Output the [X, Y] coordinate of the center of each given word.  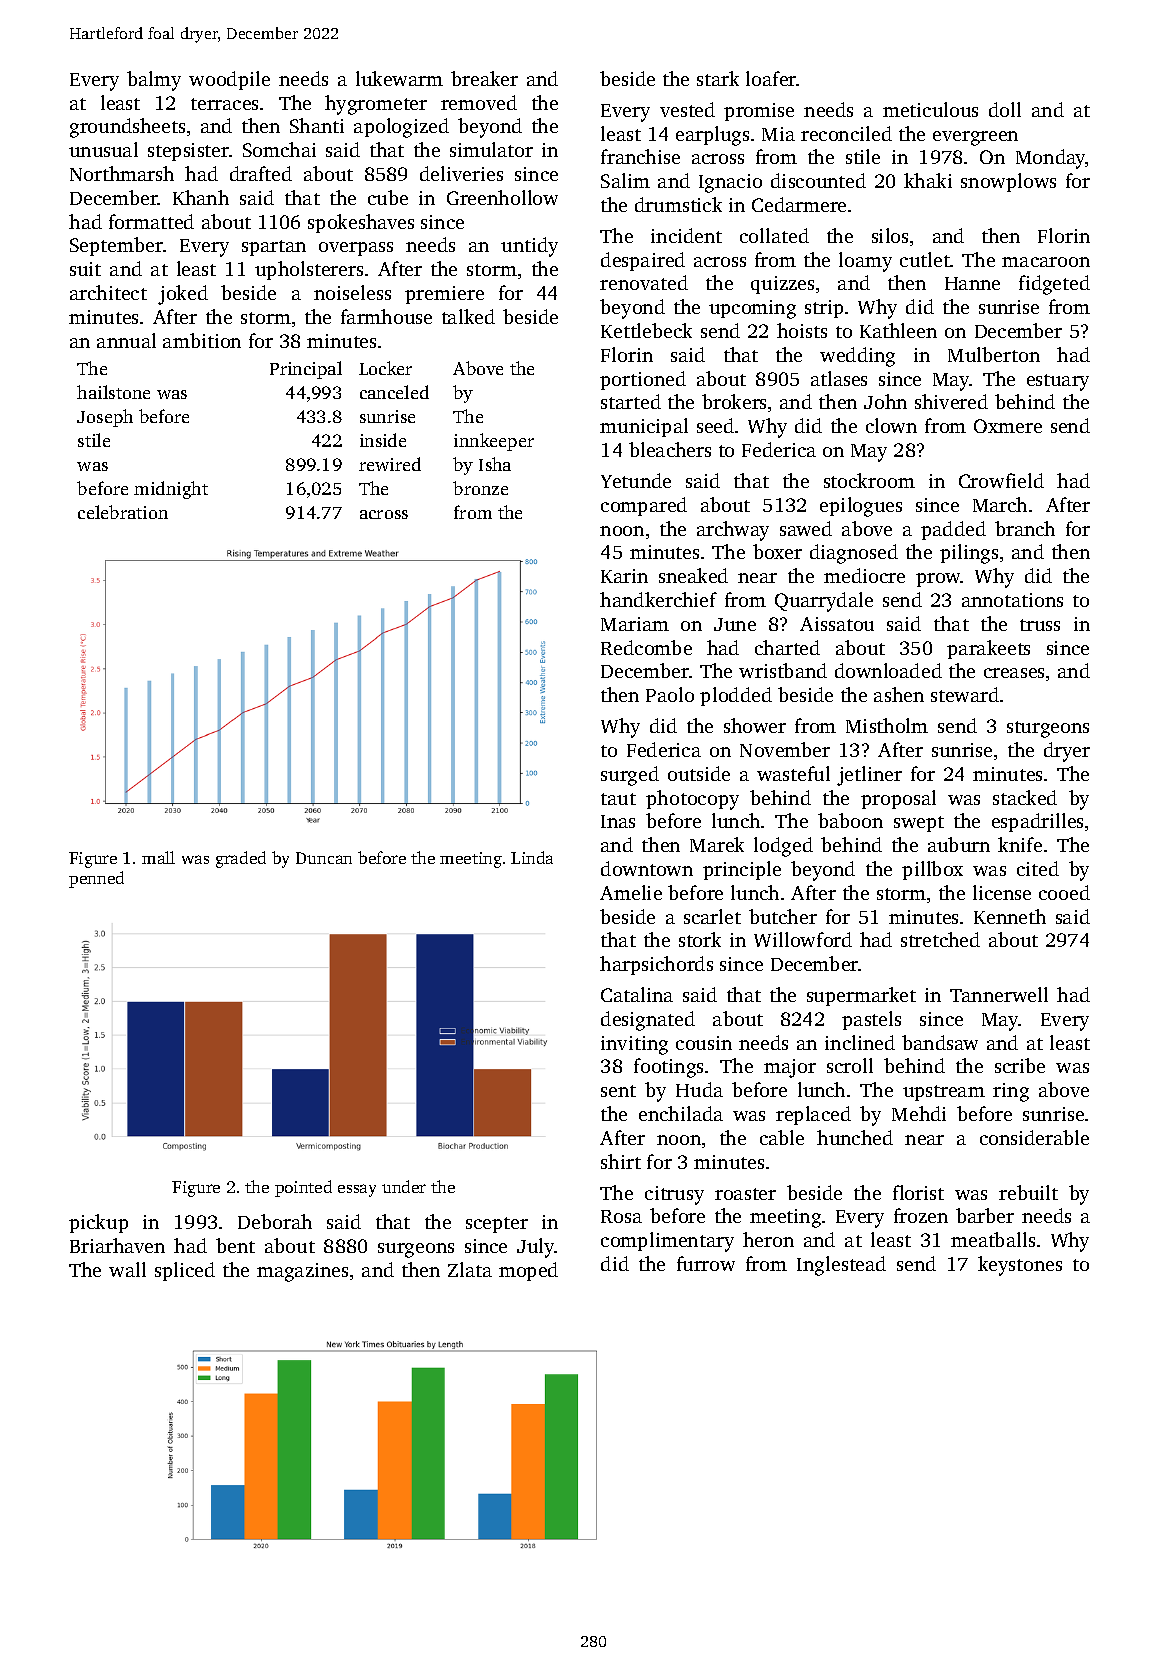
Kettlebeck [646, 330]
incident [686, 235]
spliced [185, 1271]
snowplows [1008, 182]
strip [824, 309]
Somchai [279, 149]
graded [241, 859]
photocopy [692, 800]
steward [965, 694]
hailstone [113, 392]
